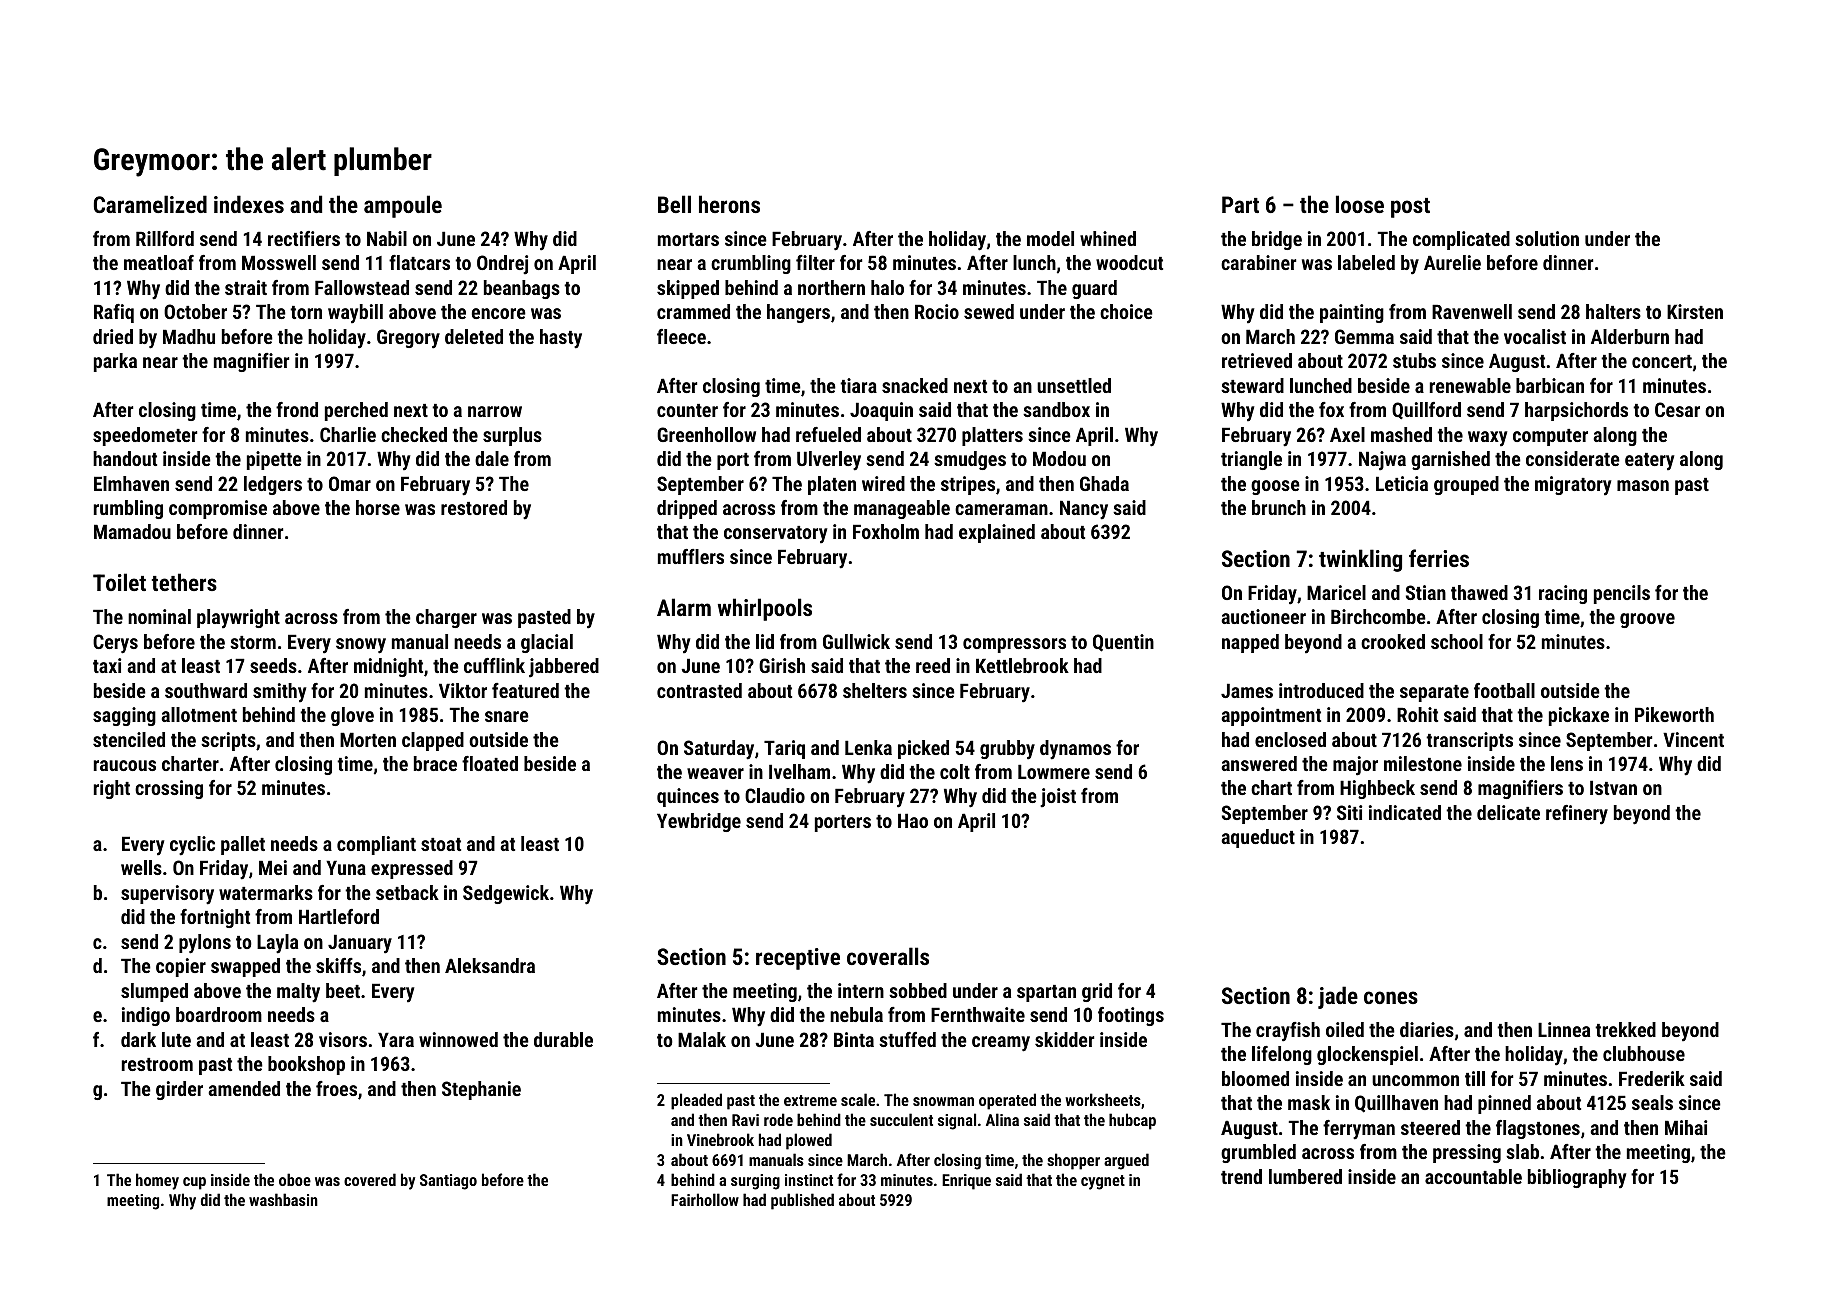  What do you see at coordinates (729, 204) in the screenshot?
I see `herons` at bounding box center [729, 204].
